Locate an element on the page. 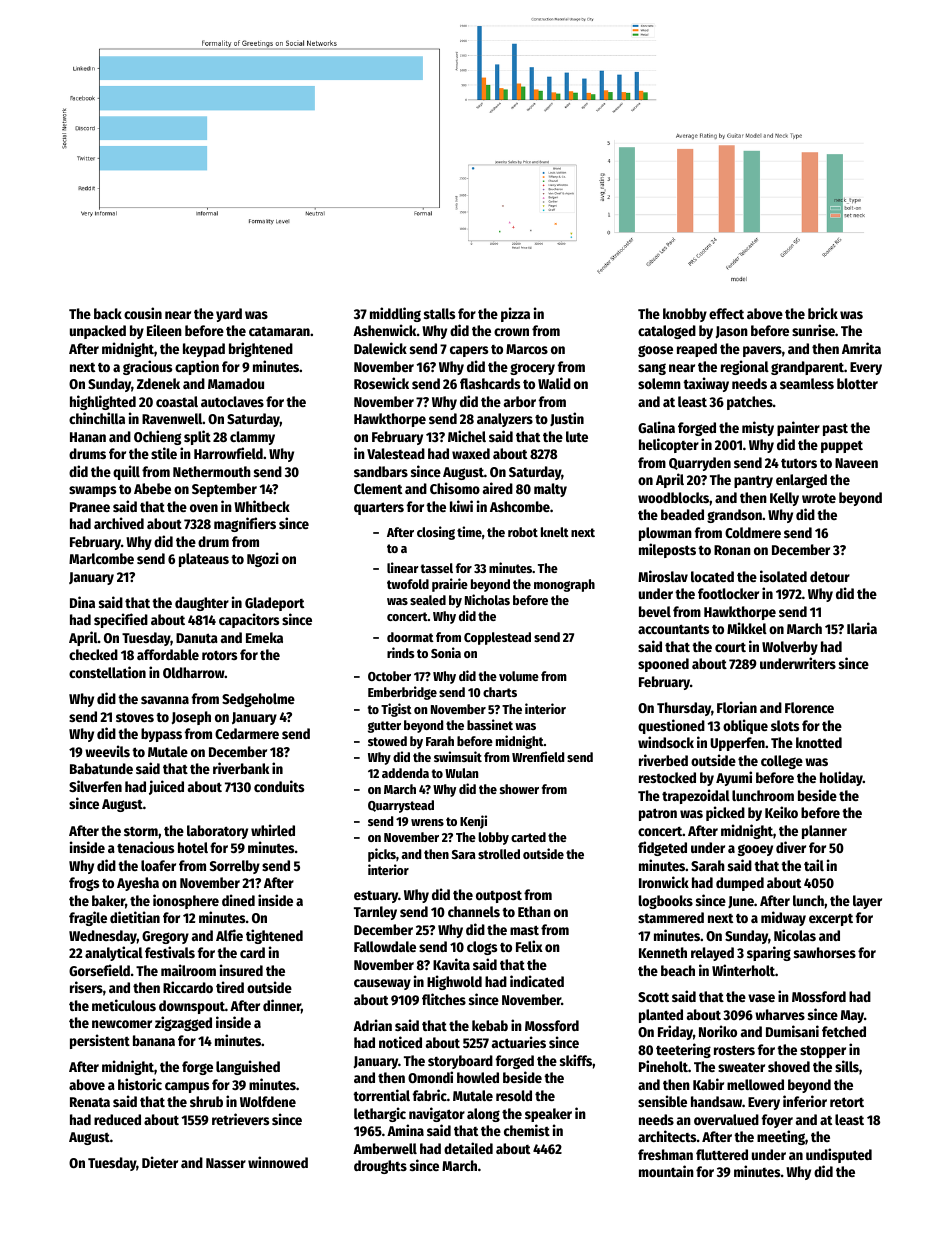 The image size is (952, 1233). aired is located at coordinates (498, 488).
